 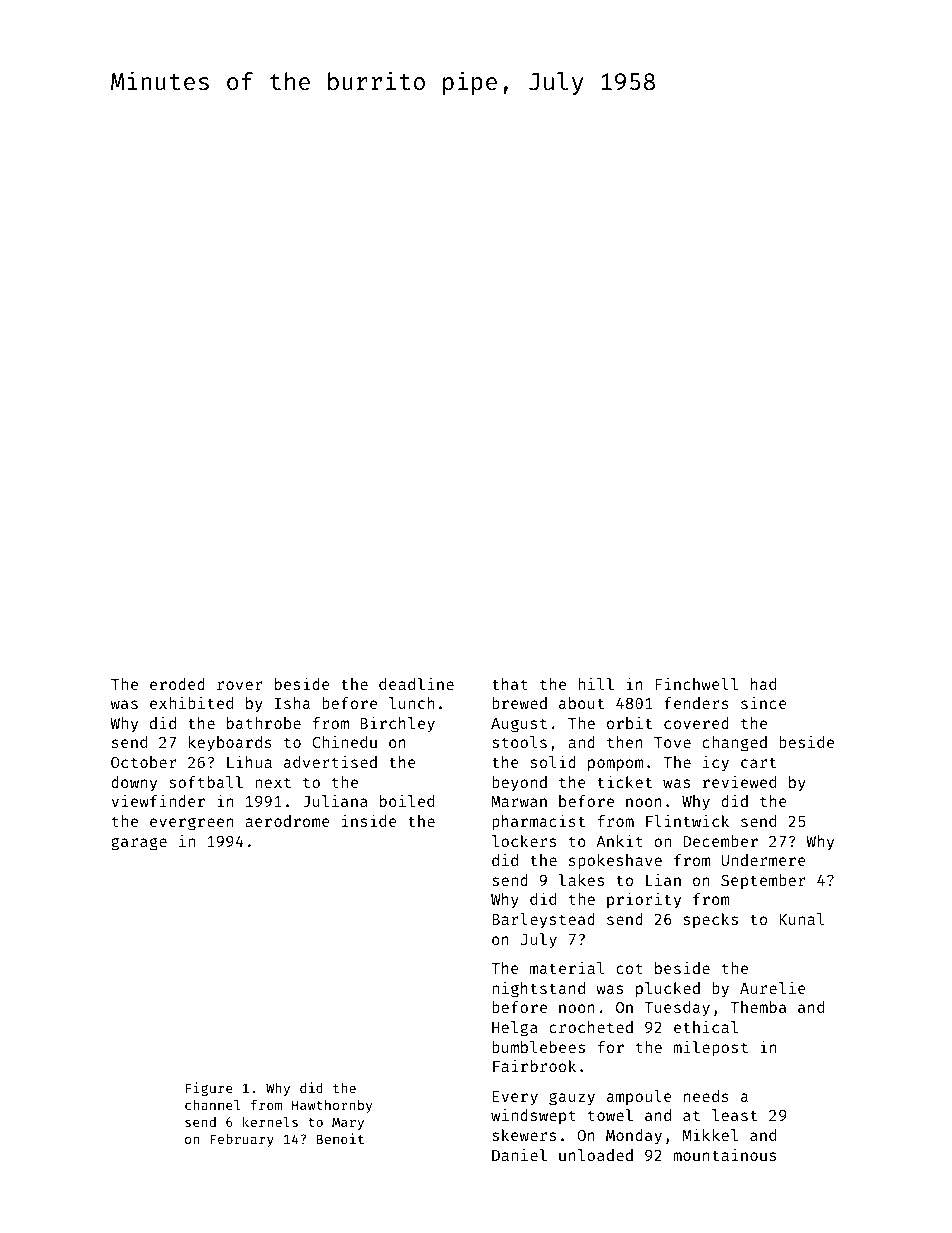 I want to click on nightstand, so click(x=538, y=989).
